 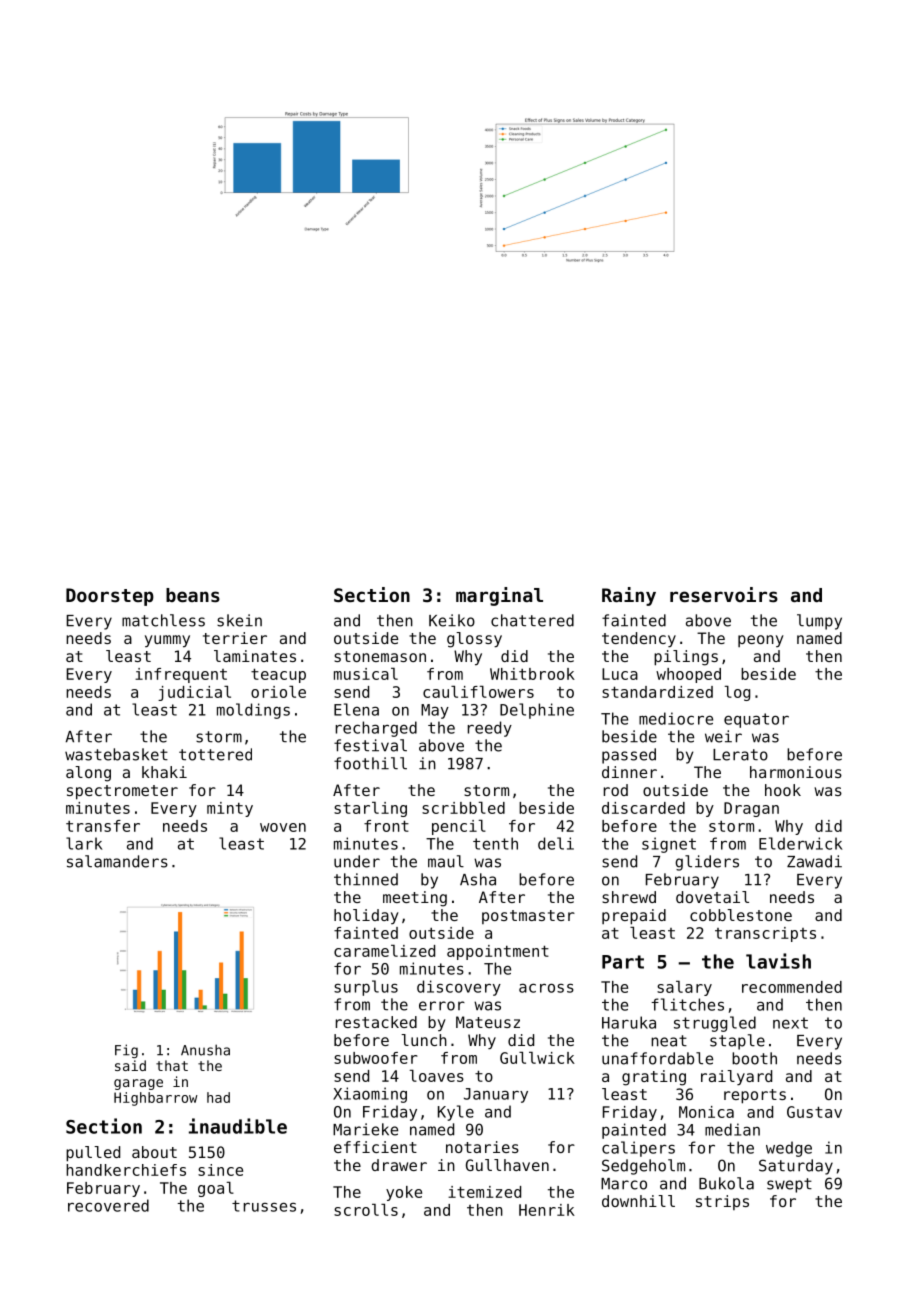 I want to click on along, so click(x=88, y=774).
